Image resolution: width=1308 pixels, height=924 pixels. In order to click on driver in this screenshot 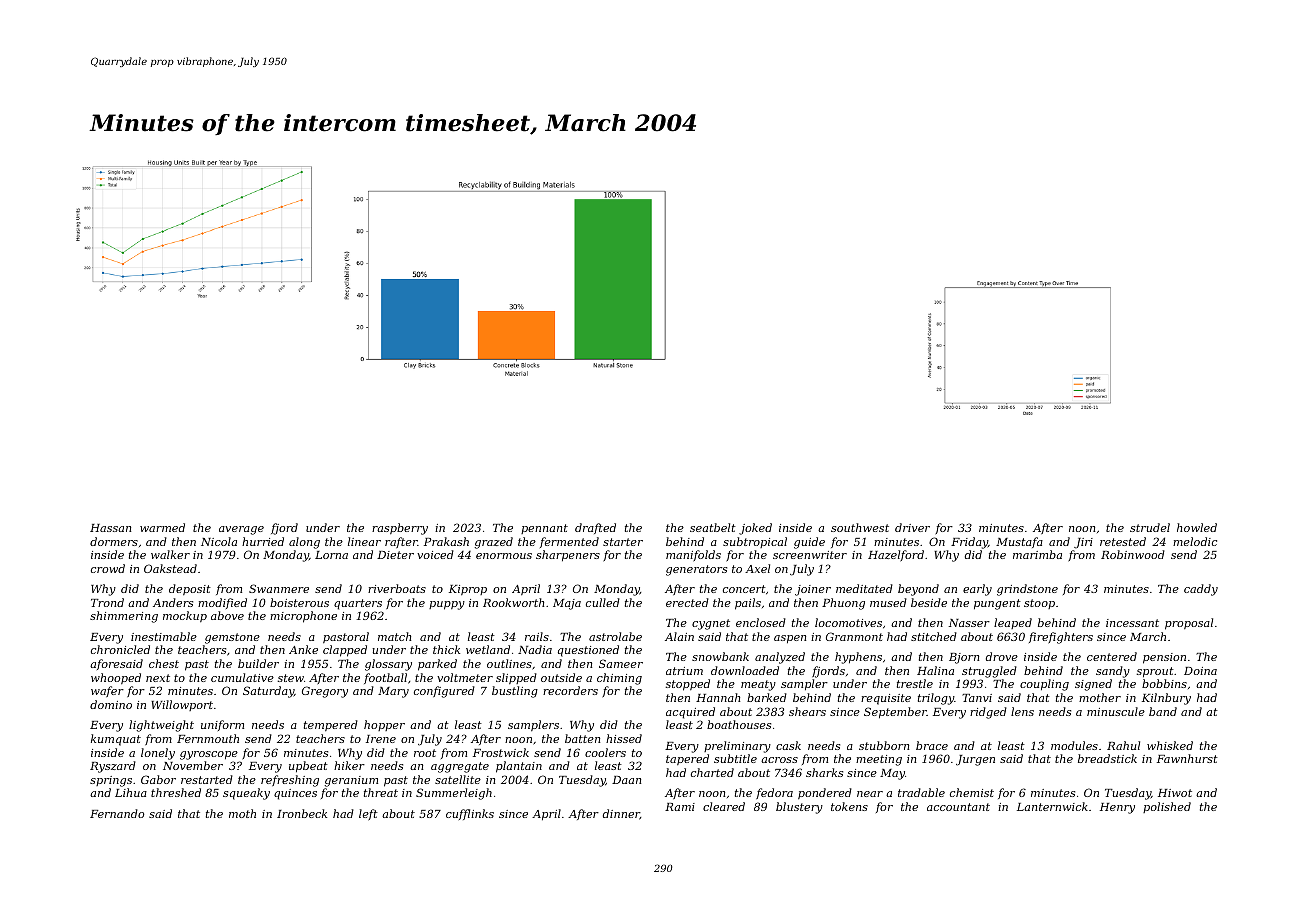, I will do `click(912, 527)`.
